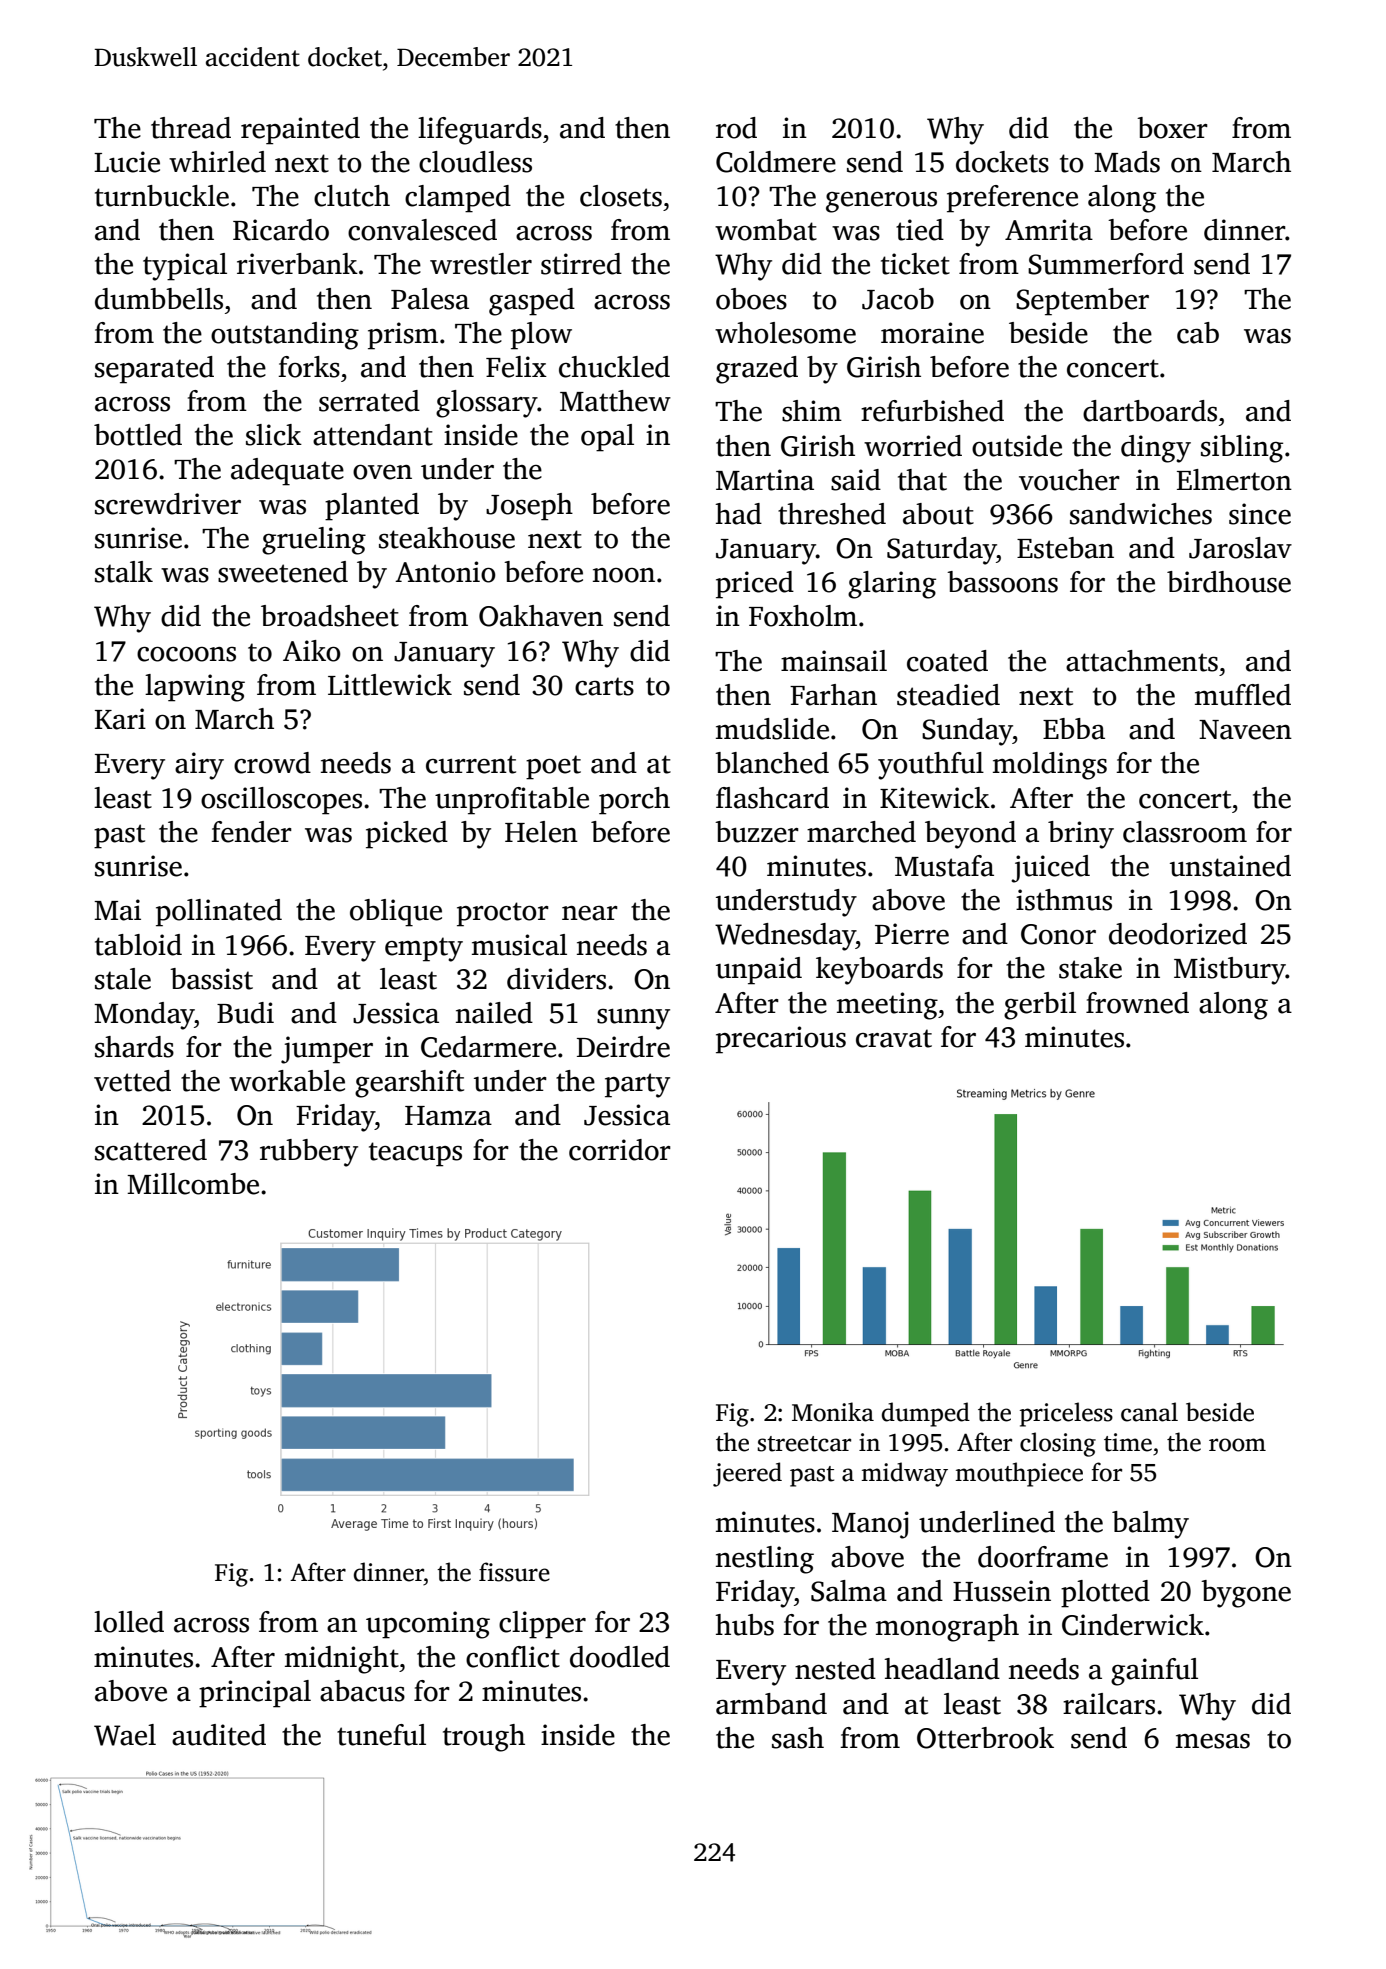 Image resolution: width=1386 pixels, height=1969 pixels. I want to click on Martina, so click(765, 480).
